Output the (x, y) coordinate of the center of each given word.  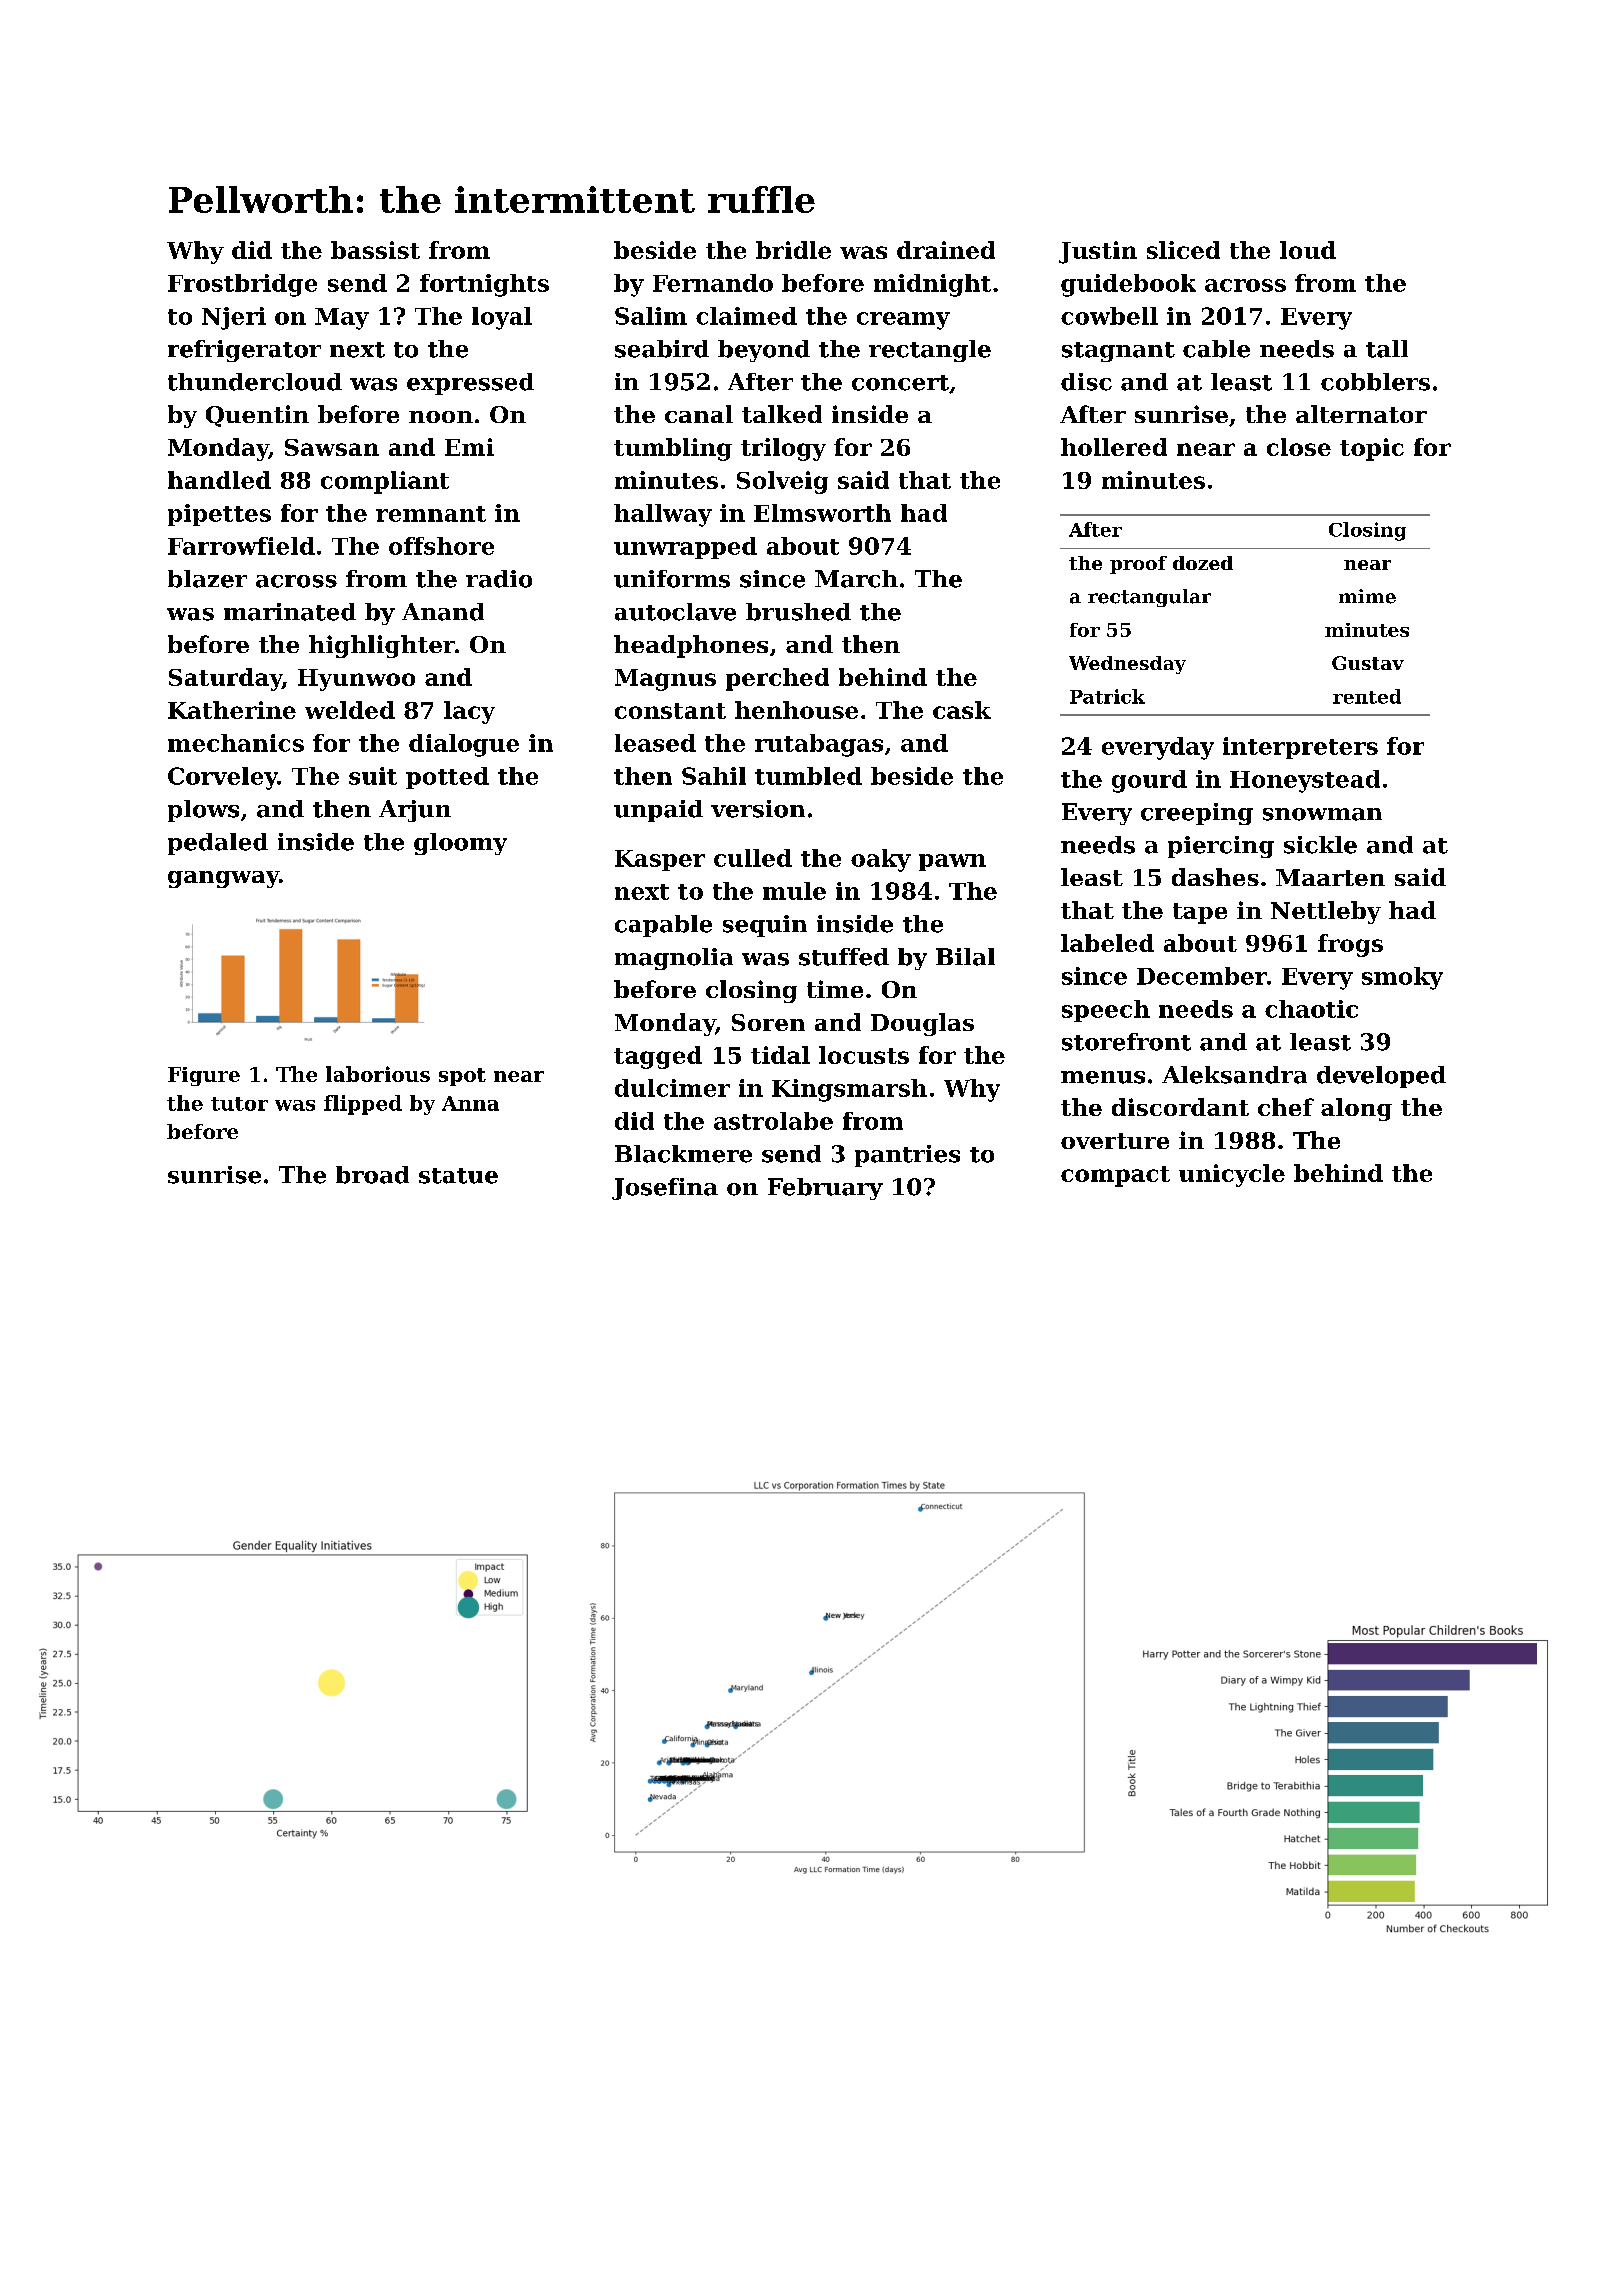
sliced (1183, 250)
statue (458, 1176)
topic (1372, 449)
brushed (798, 612)
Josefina (665, 1189)
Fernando (713, 283)
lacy (469, 712)
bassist (375, 250)
